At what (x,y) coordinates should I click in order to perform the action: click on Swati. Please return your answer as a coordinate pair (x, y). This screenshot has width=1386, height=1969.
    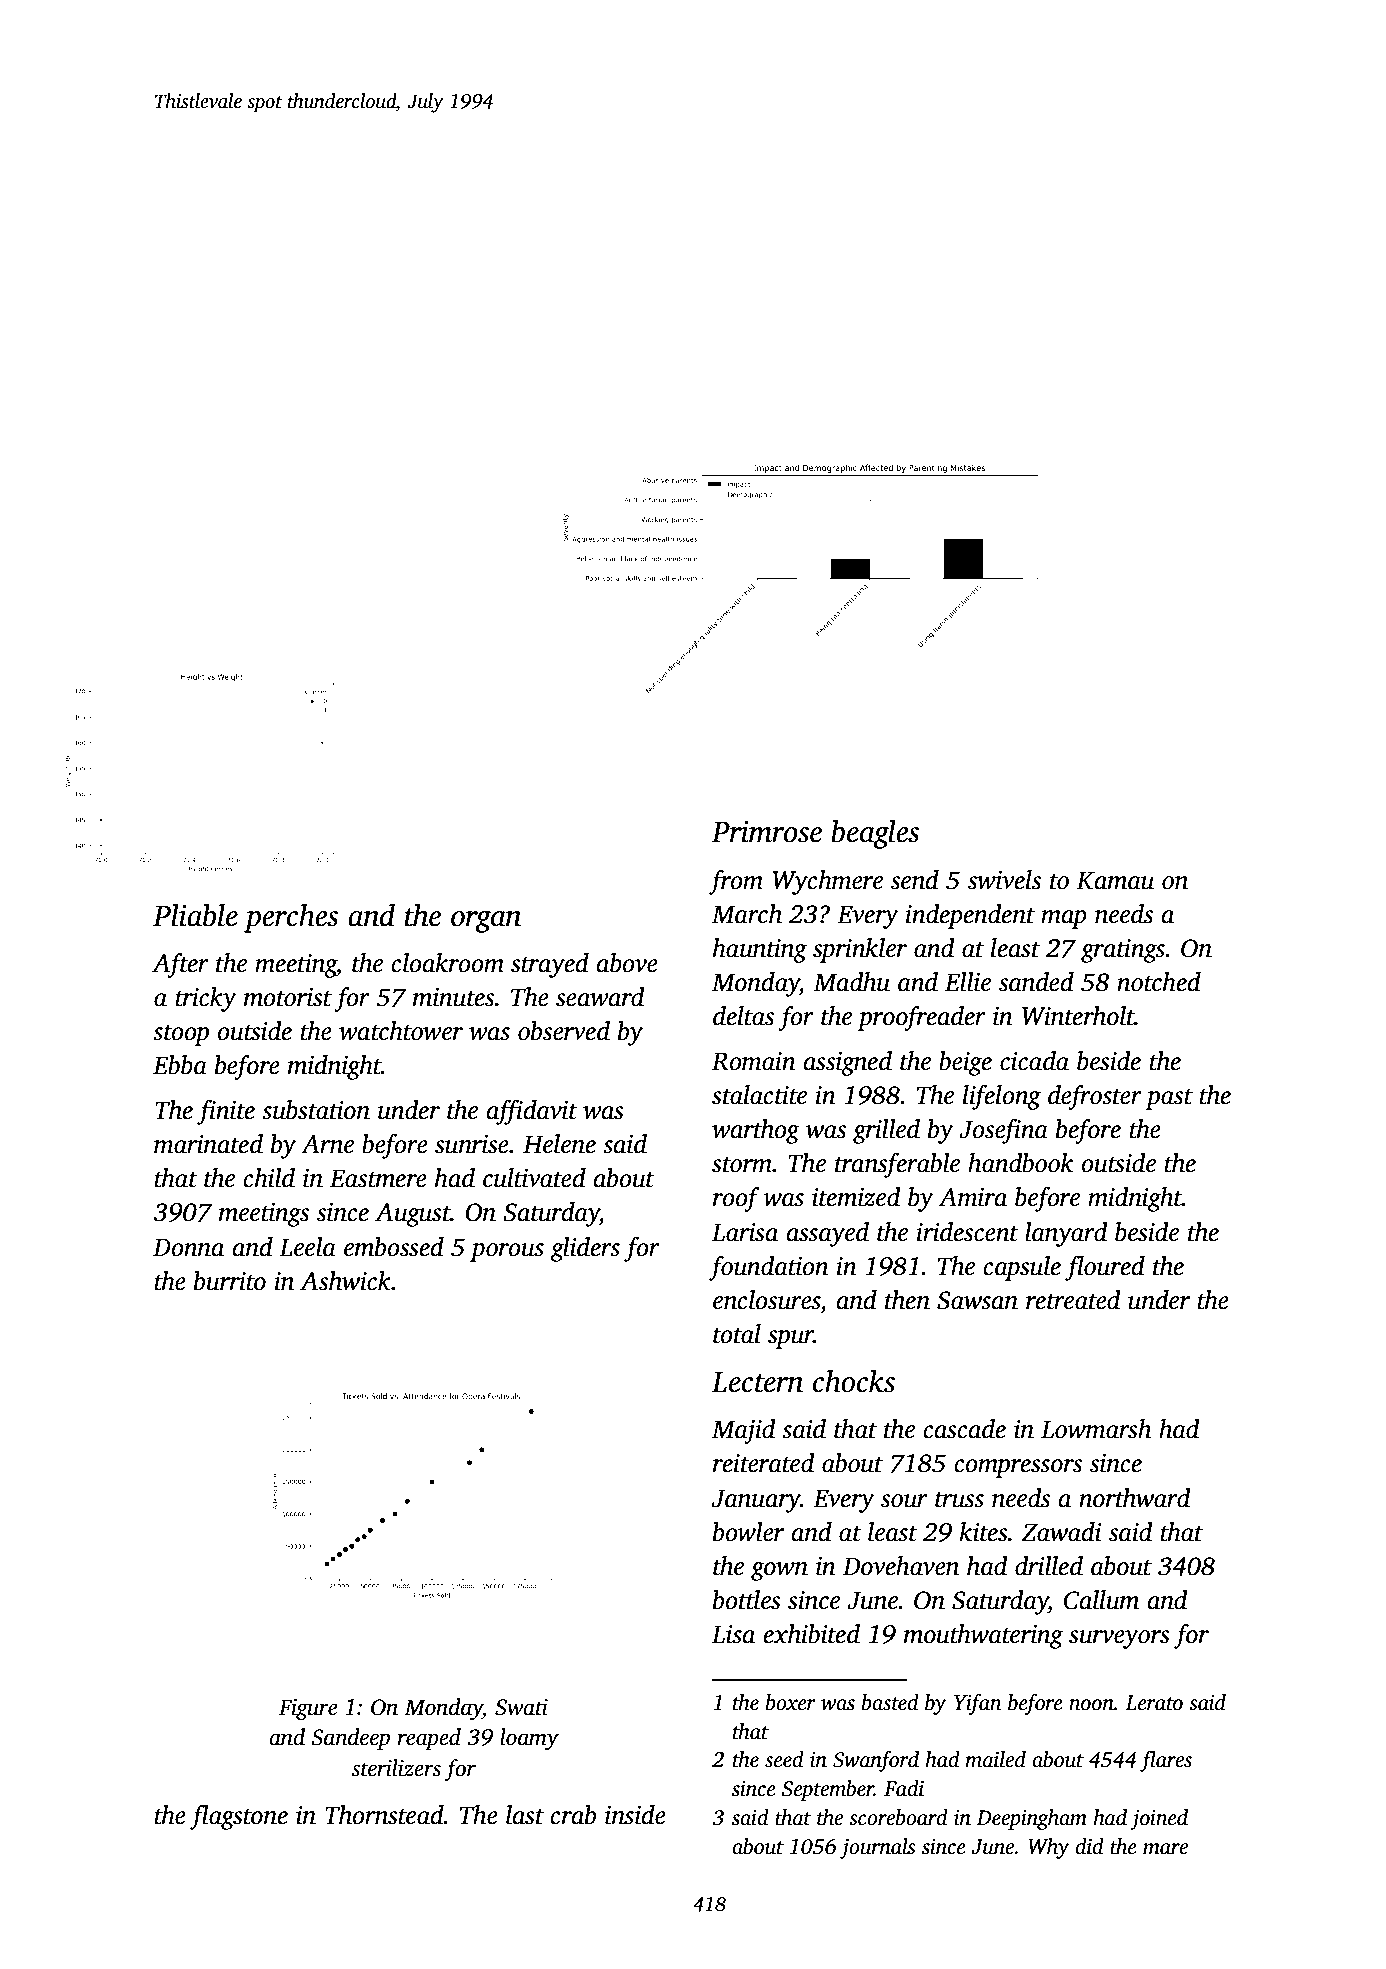
    Looking at the image, I should click on (521, 1707).
